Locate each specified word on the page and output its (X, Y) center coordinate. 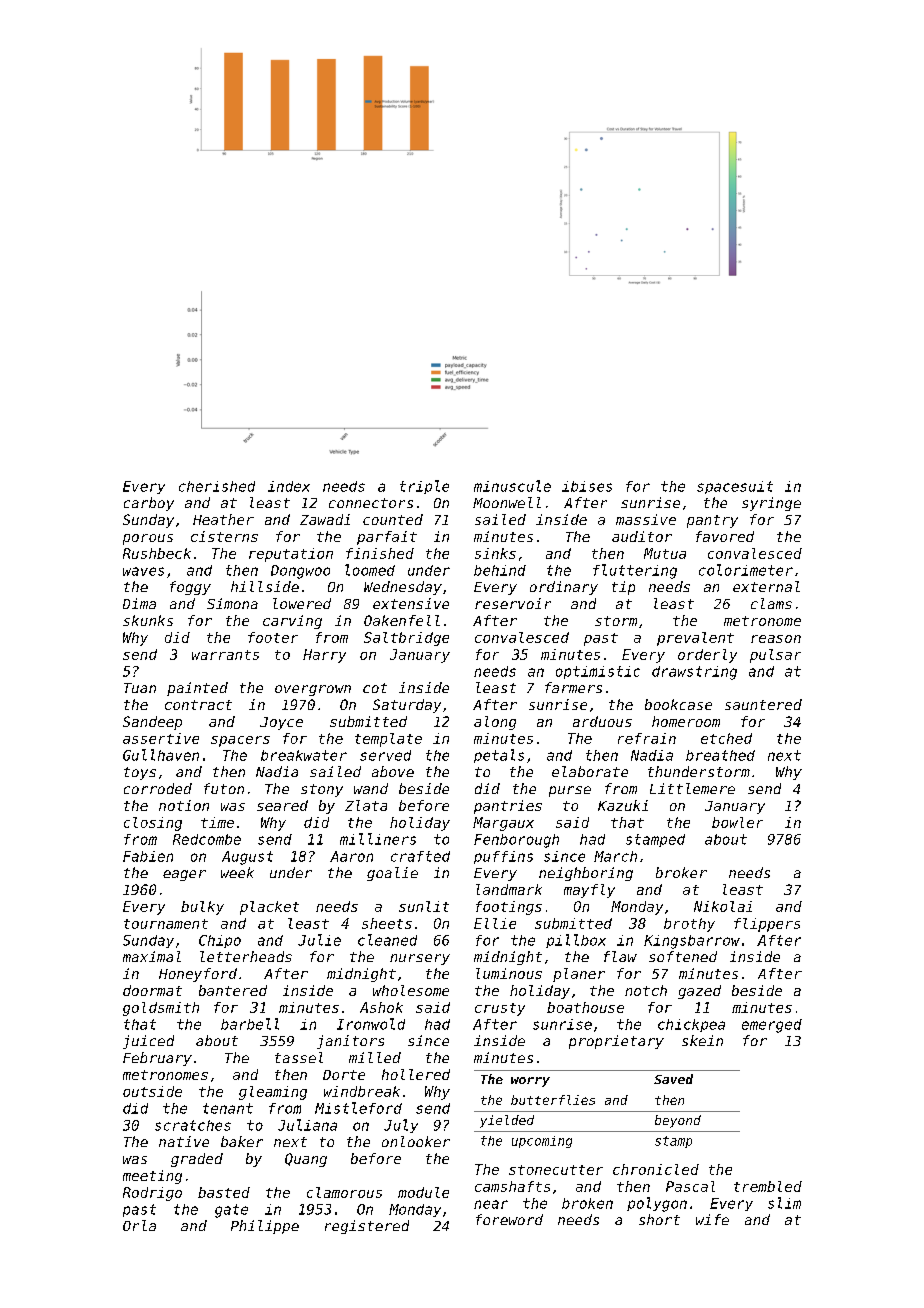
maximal (152, 956)
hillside (265, 586)
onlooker (416, 1141)
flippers (767, 925)
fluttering (635, 571)
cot (375, 688)
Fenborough (516, 841)
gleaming (273, 1093)
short (659, 1219)
